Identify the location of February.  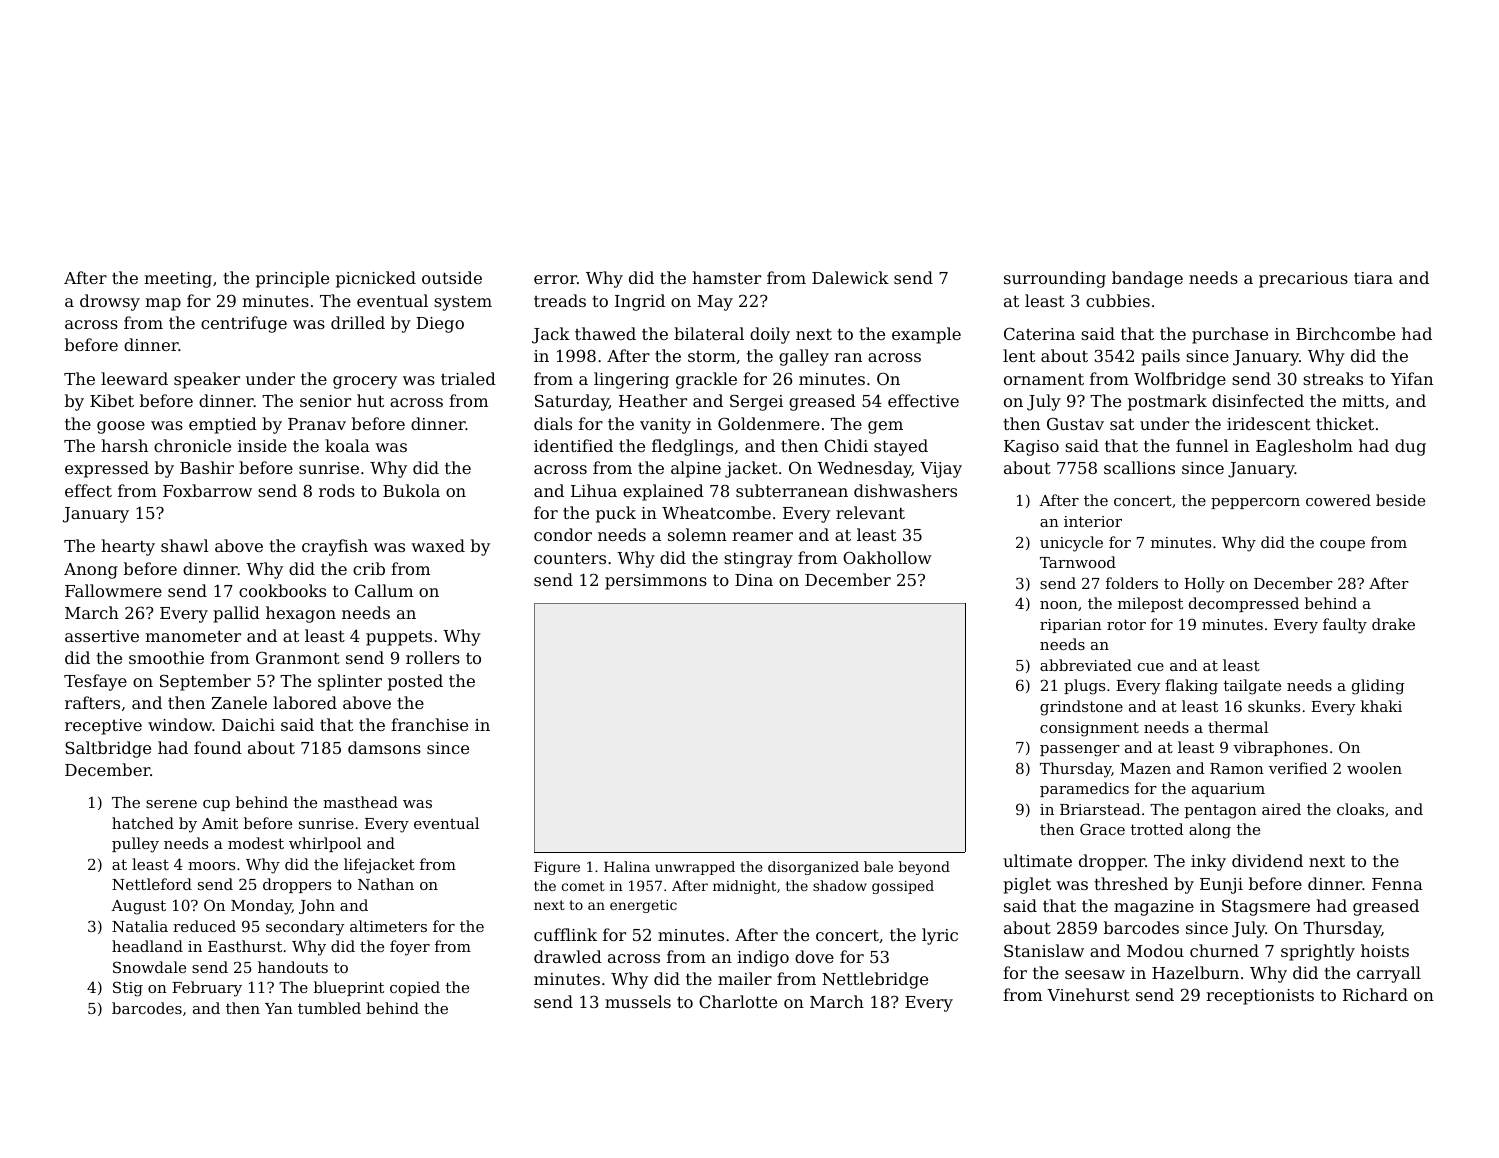
(207, 989).
